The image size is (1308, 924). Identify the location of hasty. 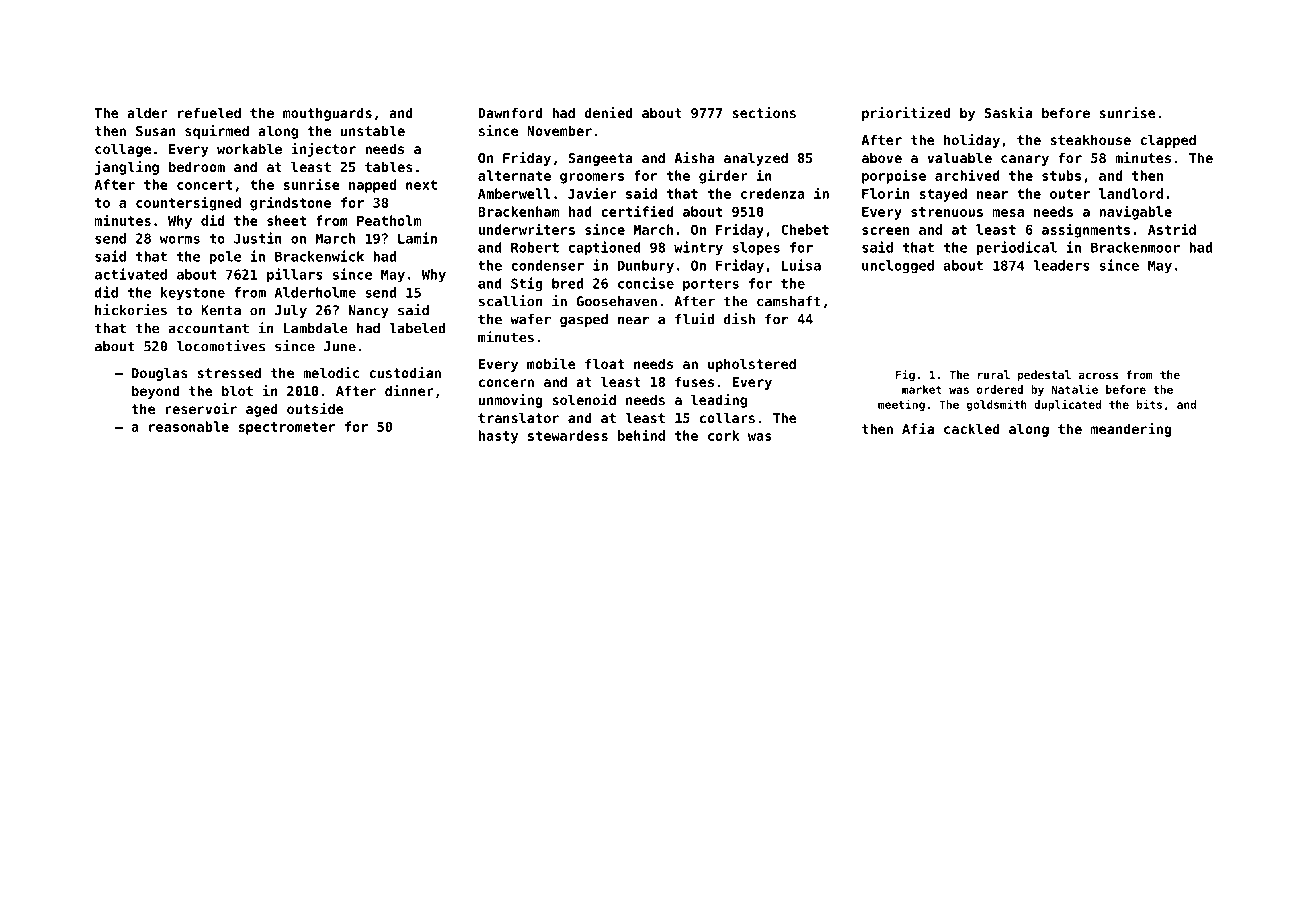
(498, 437).
